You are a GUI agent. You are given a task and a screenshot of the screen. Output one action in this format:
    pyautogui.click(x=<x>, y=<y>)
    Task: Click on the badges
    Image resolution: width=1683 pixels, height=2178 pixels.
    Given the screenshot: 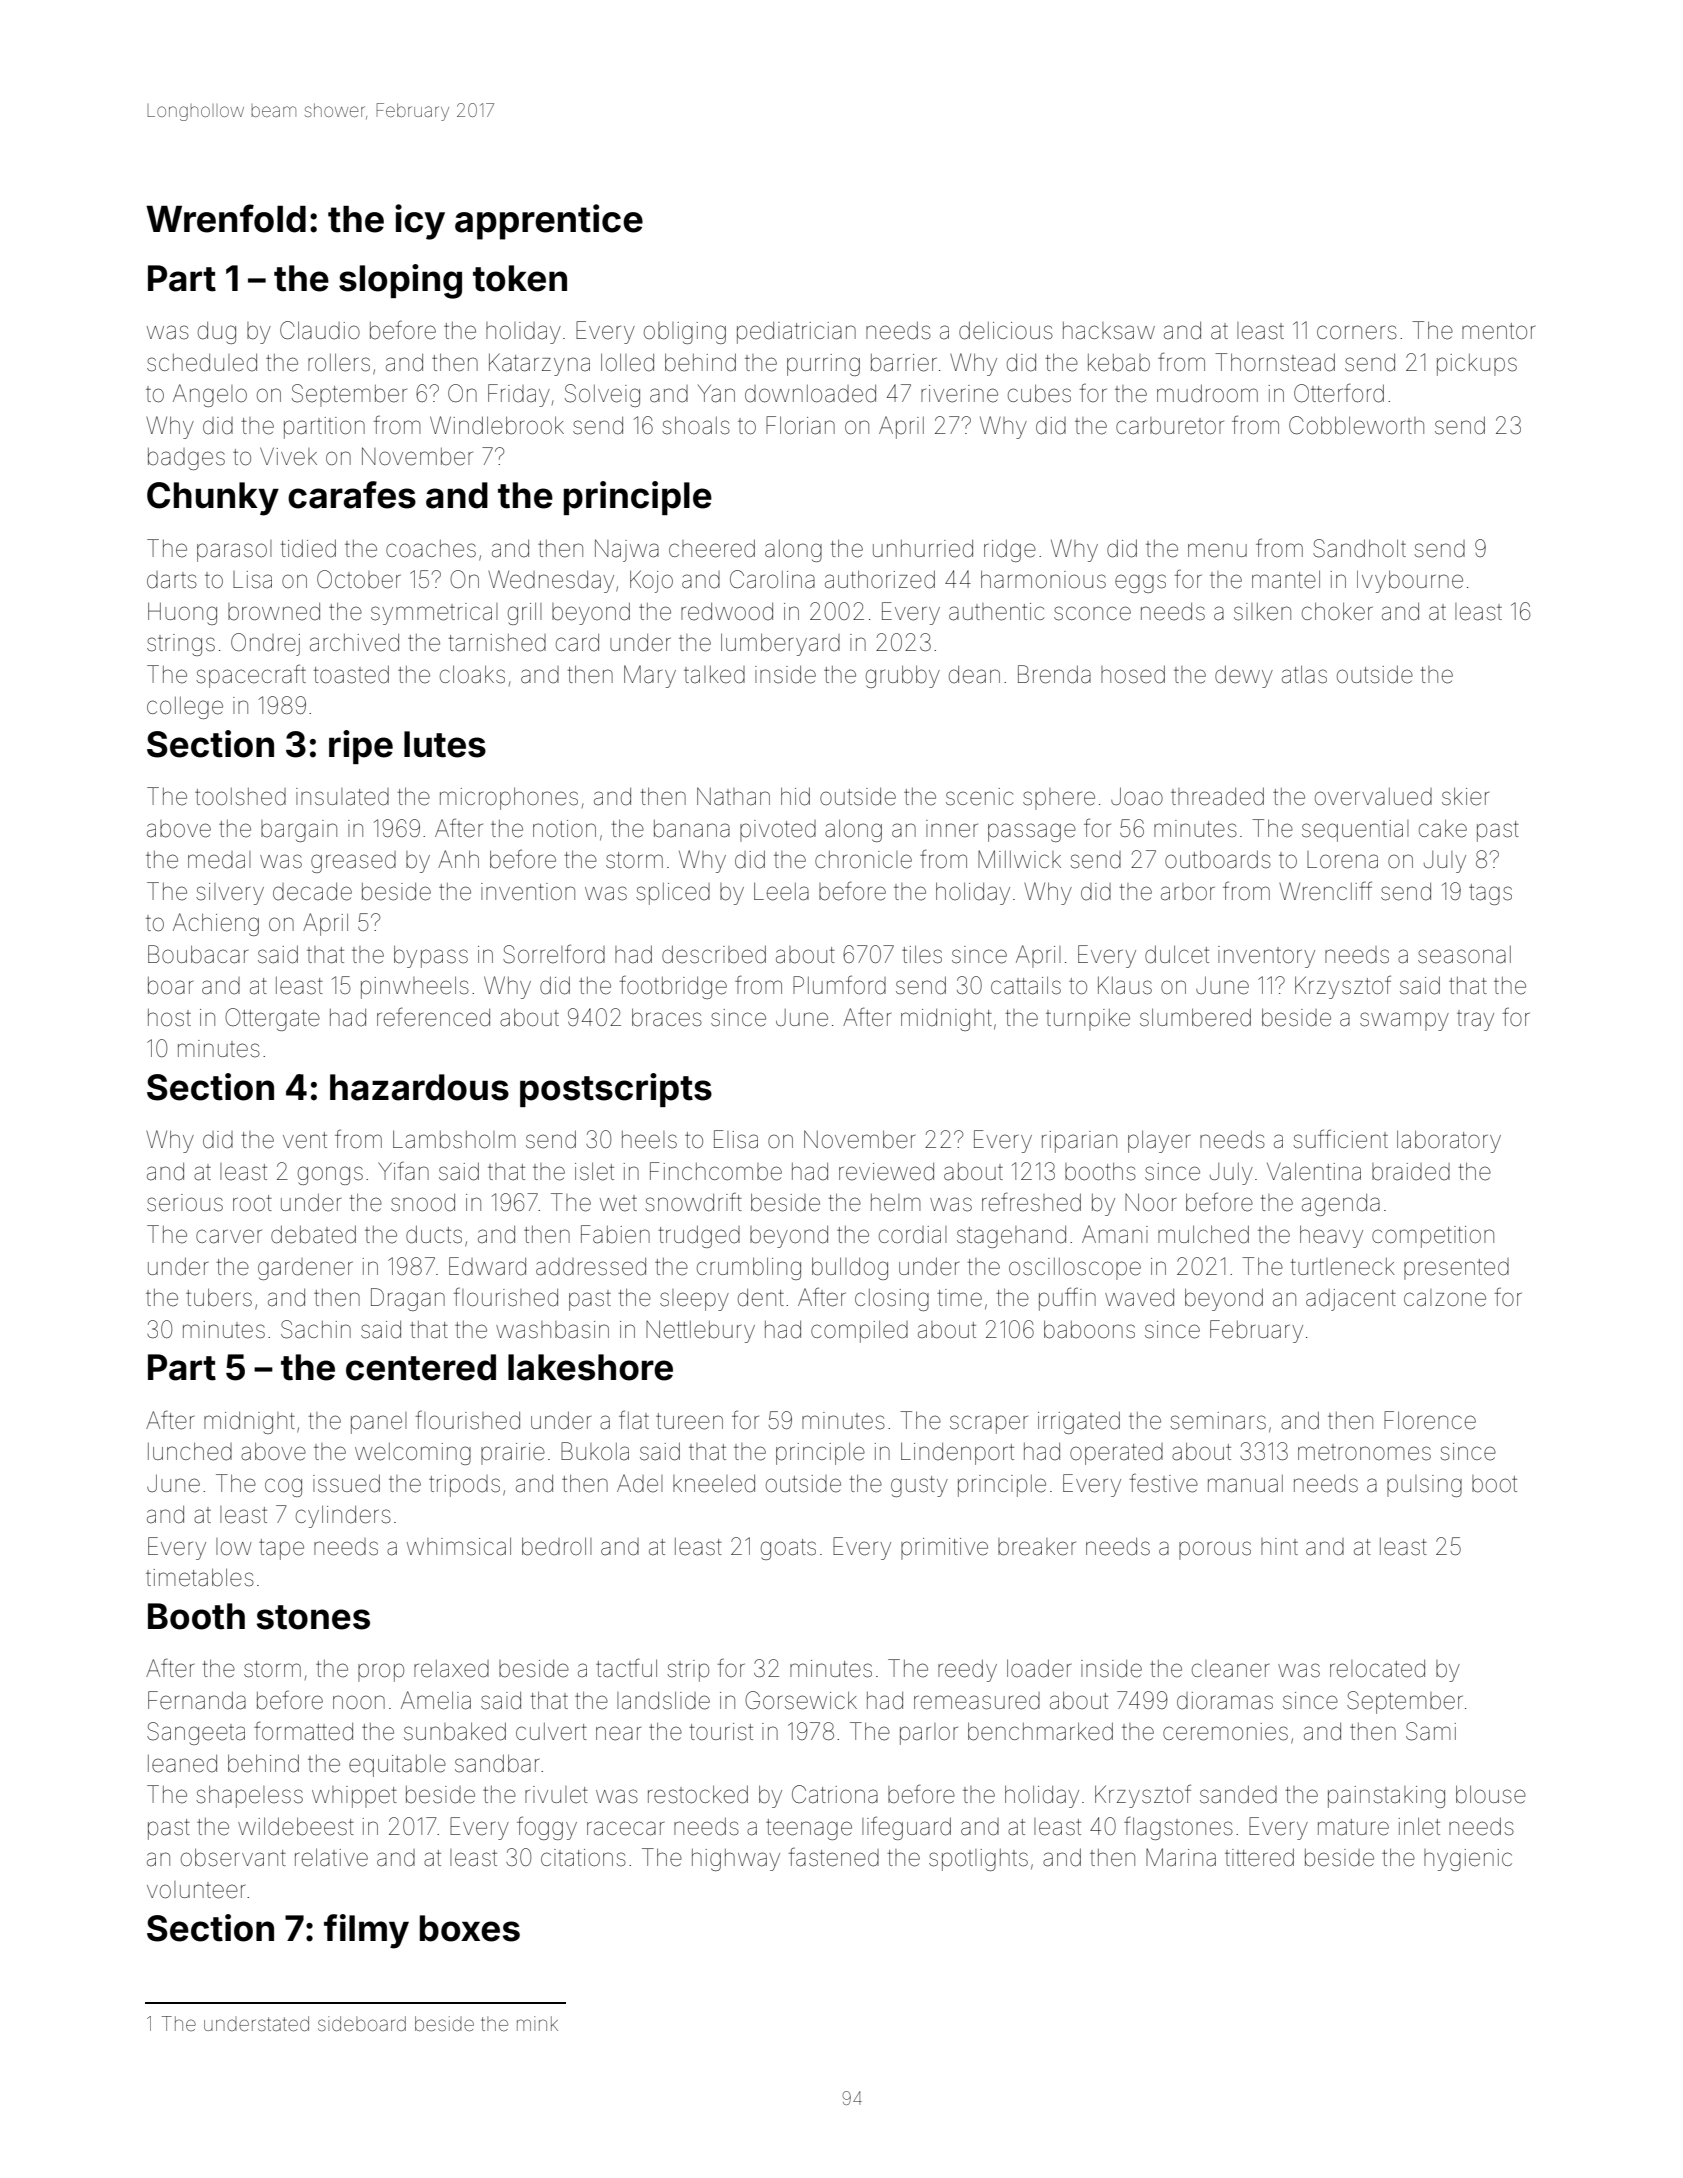 What is the action you would take?
    pyautogui.click(x=186, y=459)
